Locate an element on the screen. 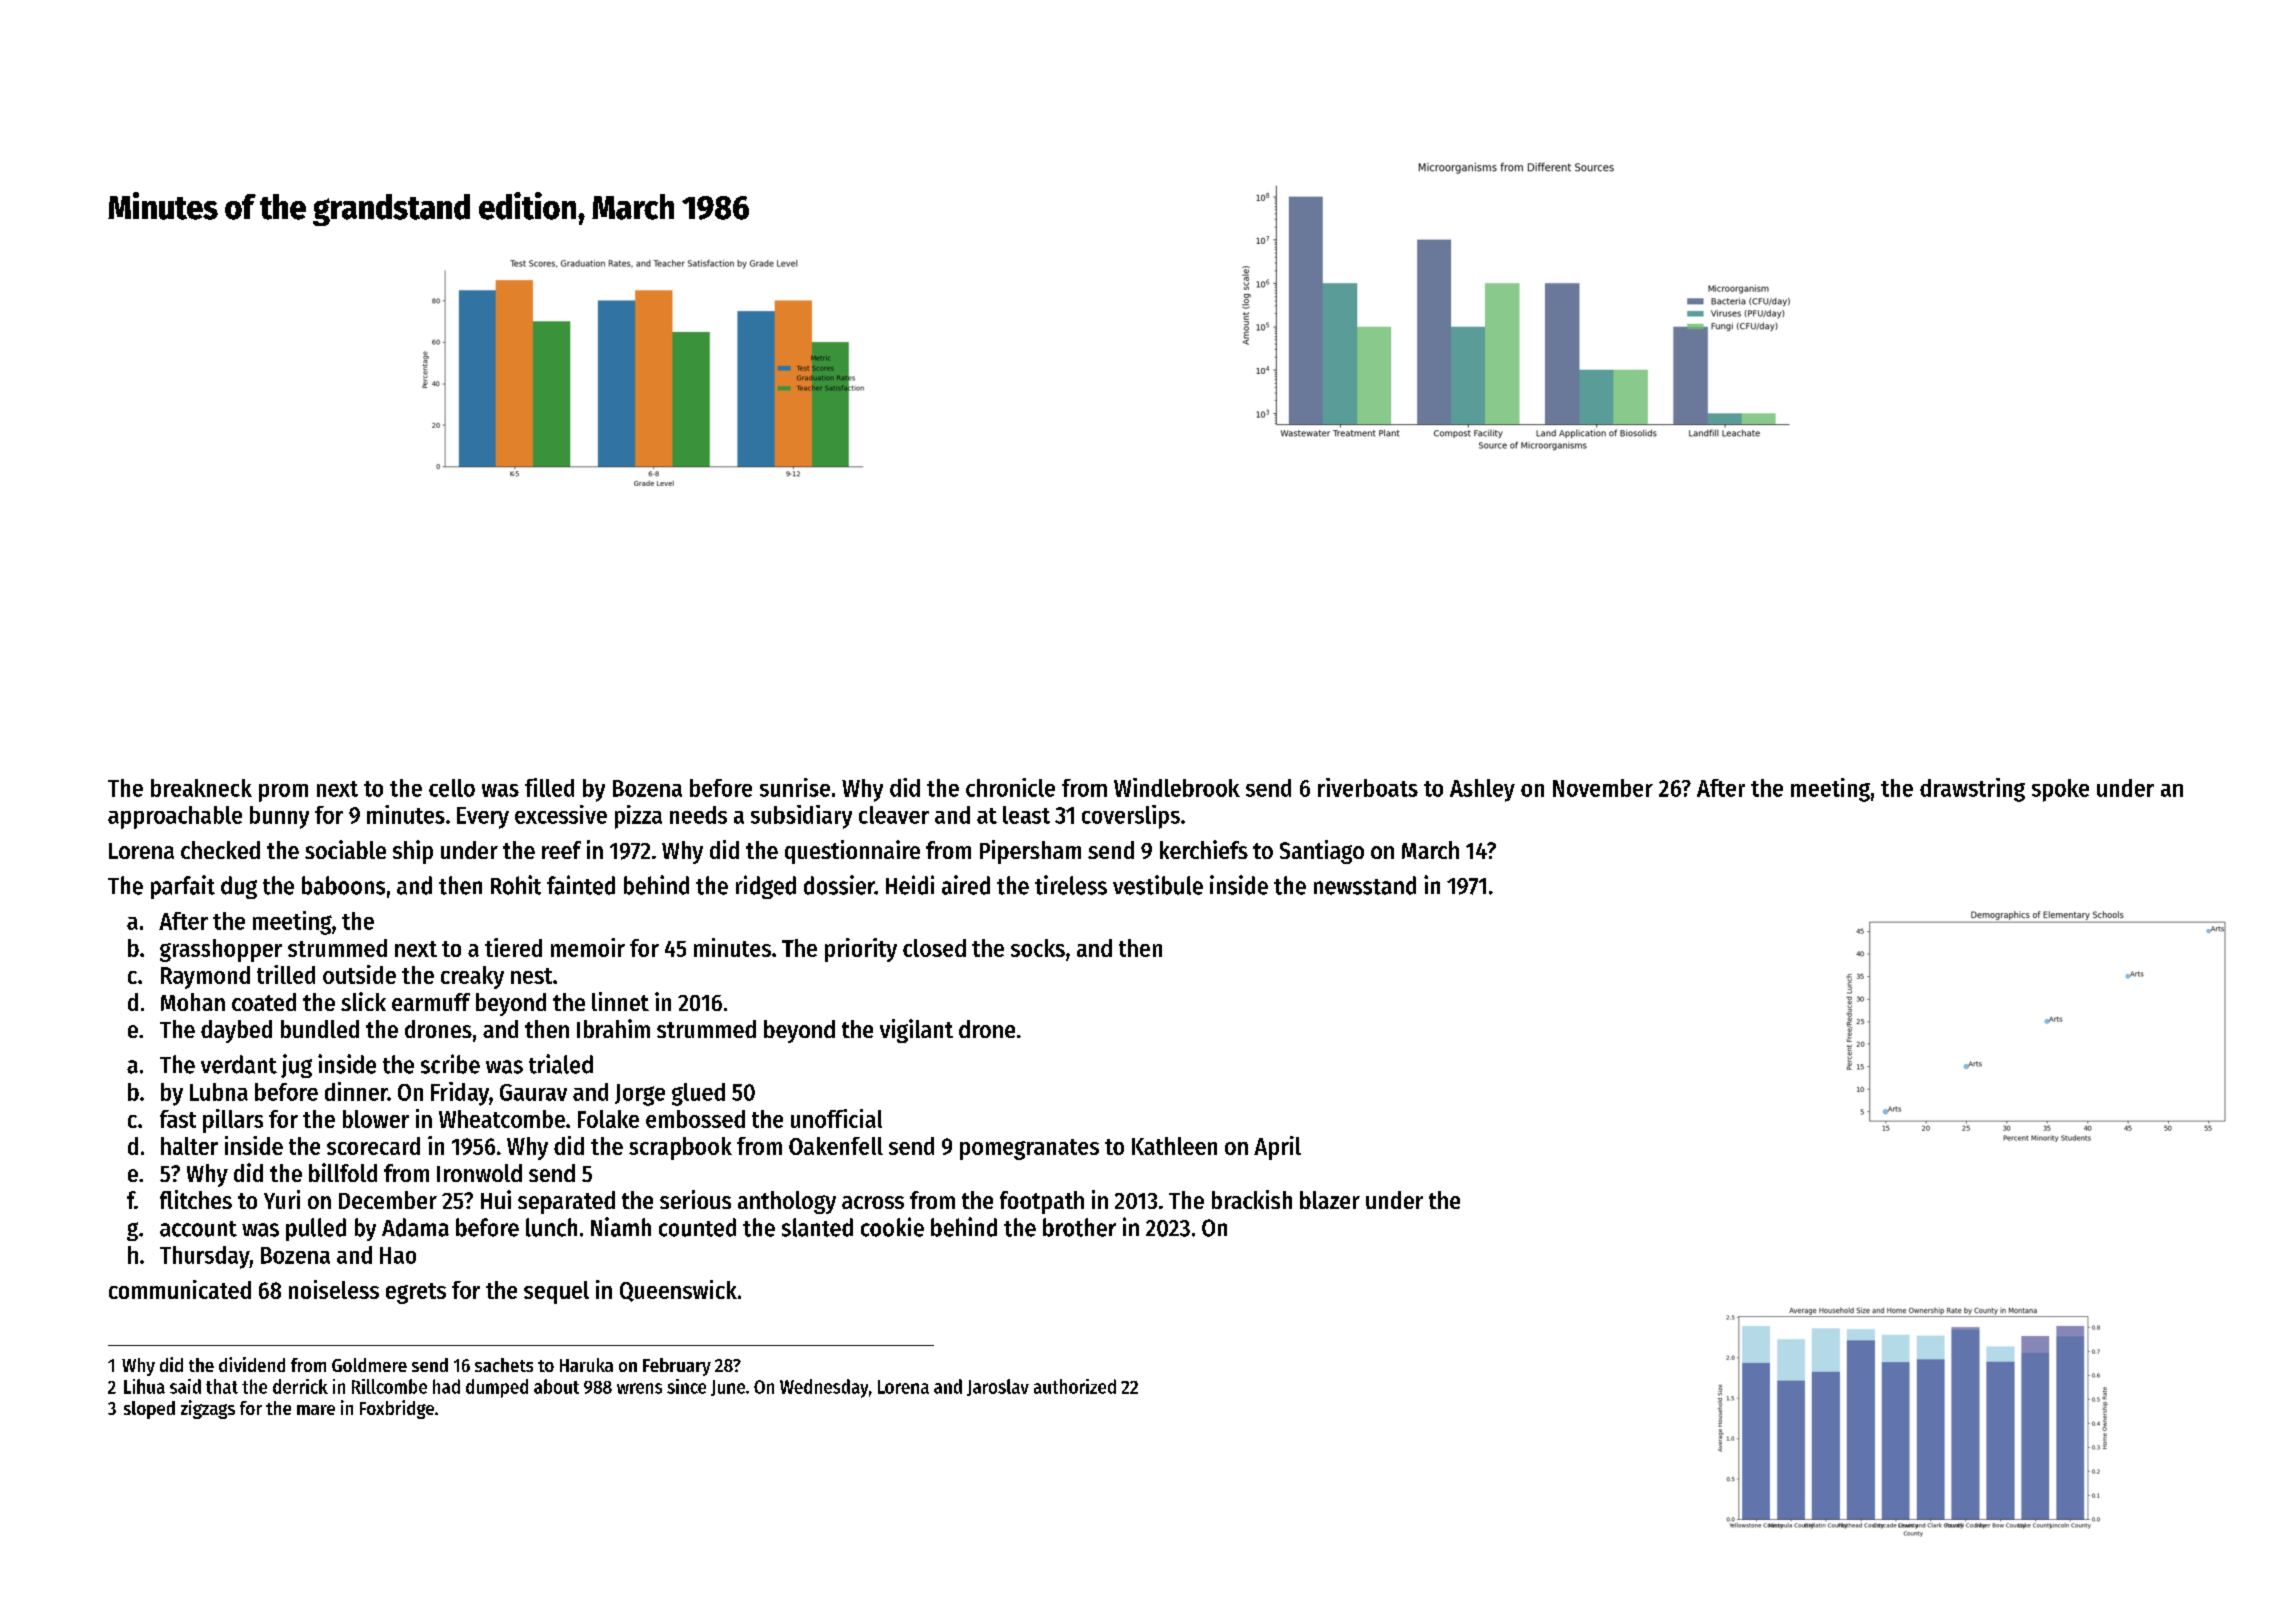 The width and height of the screenshot is (2292, 1620). drawstring is located at coordinates (1972, 790).
